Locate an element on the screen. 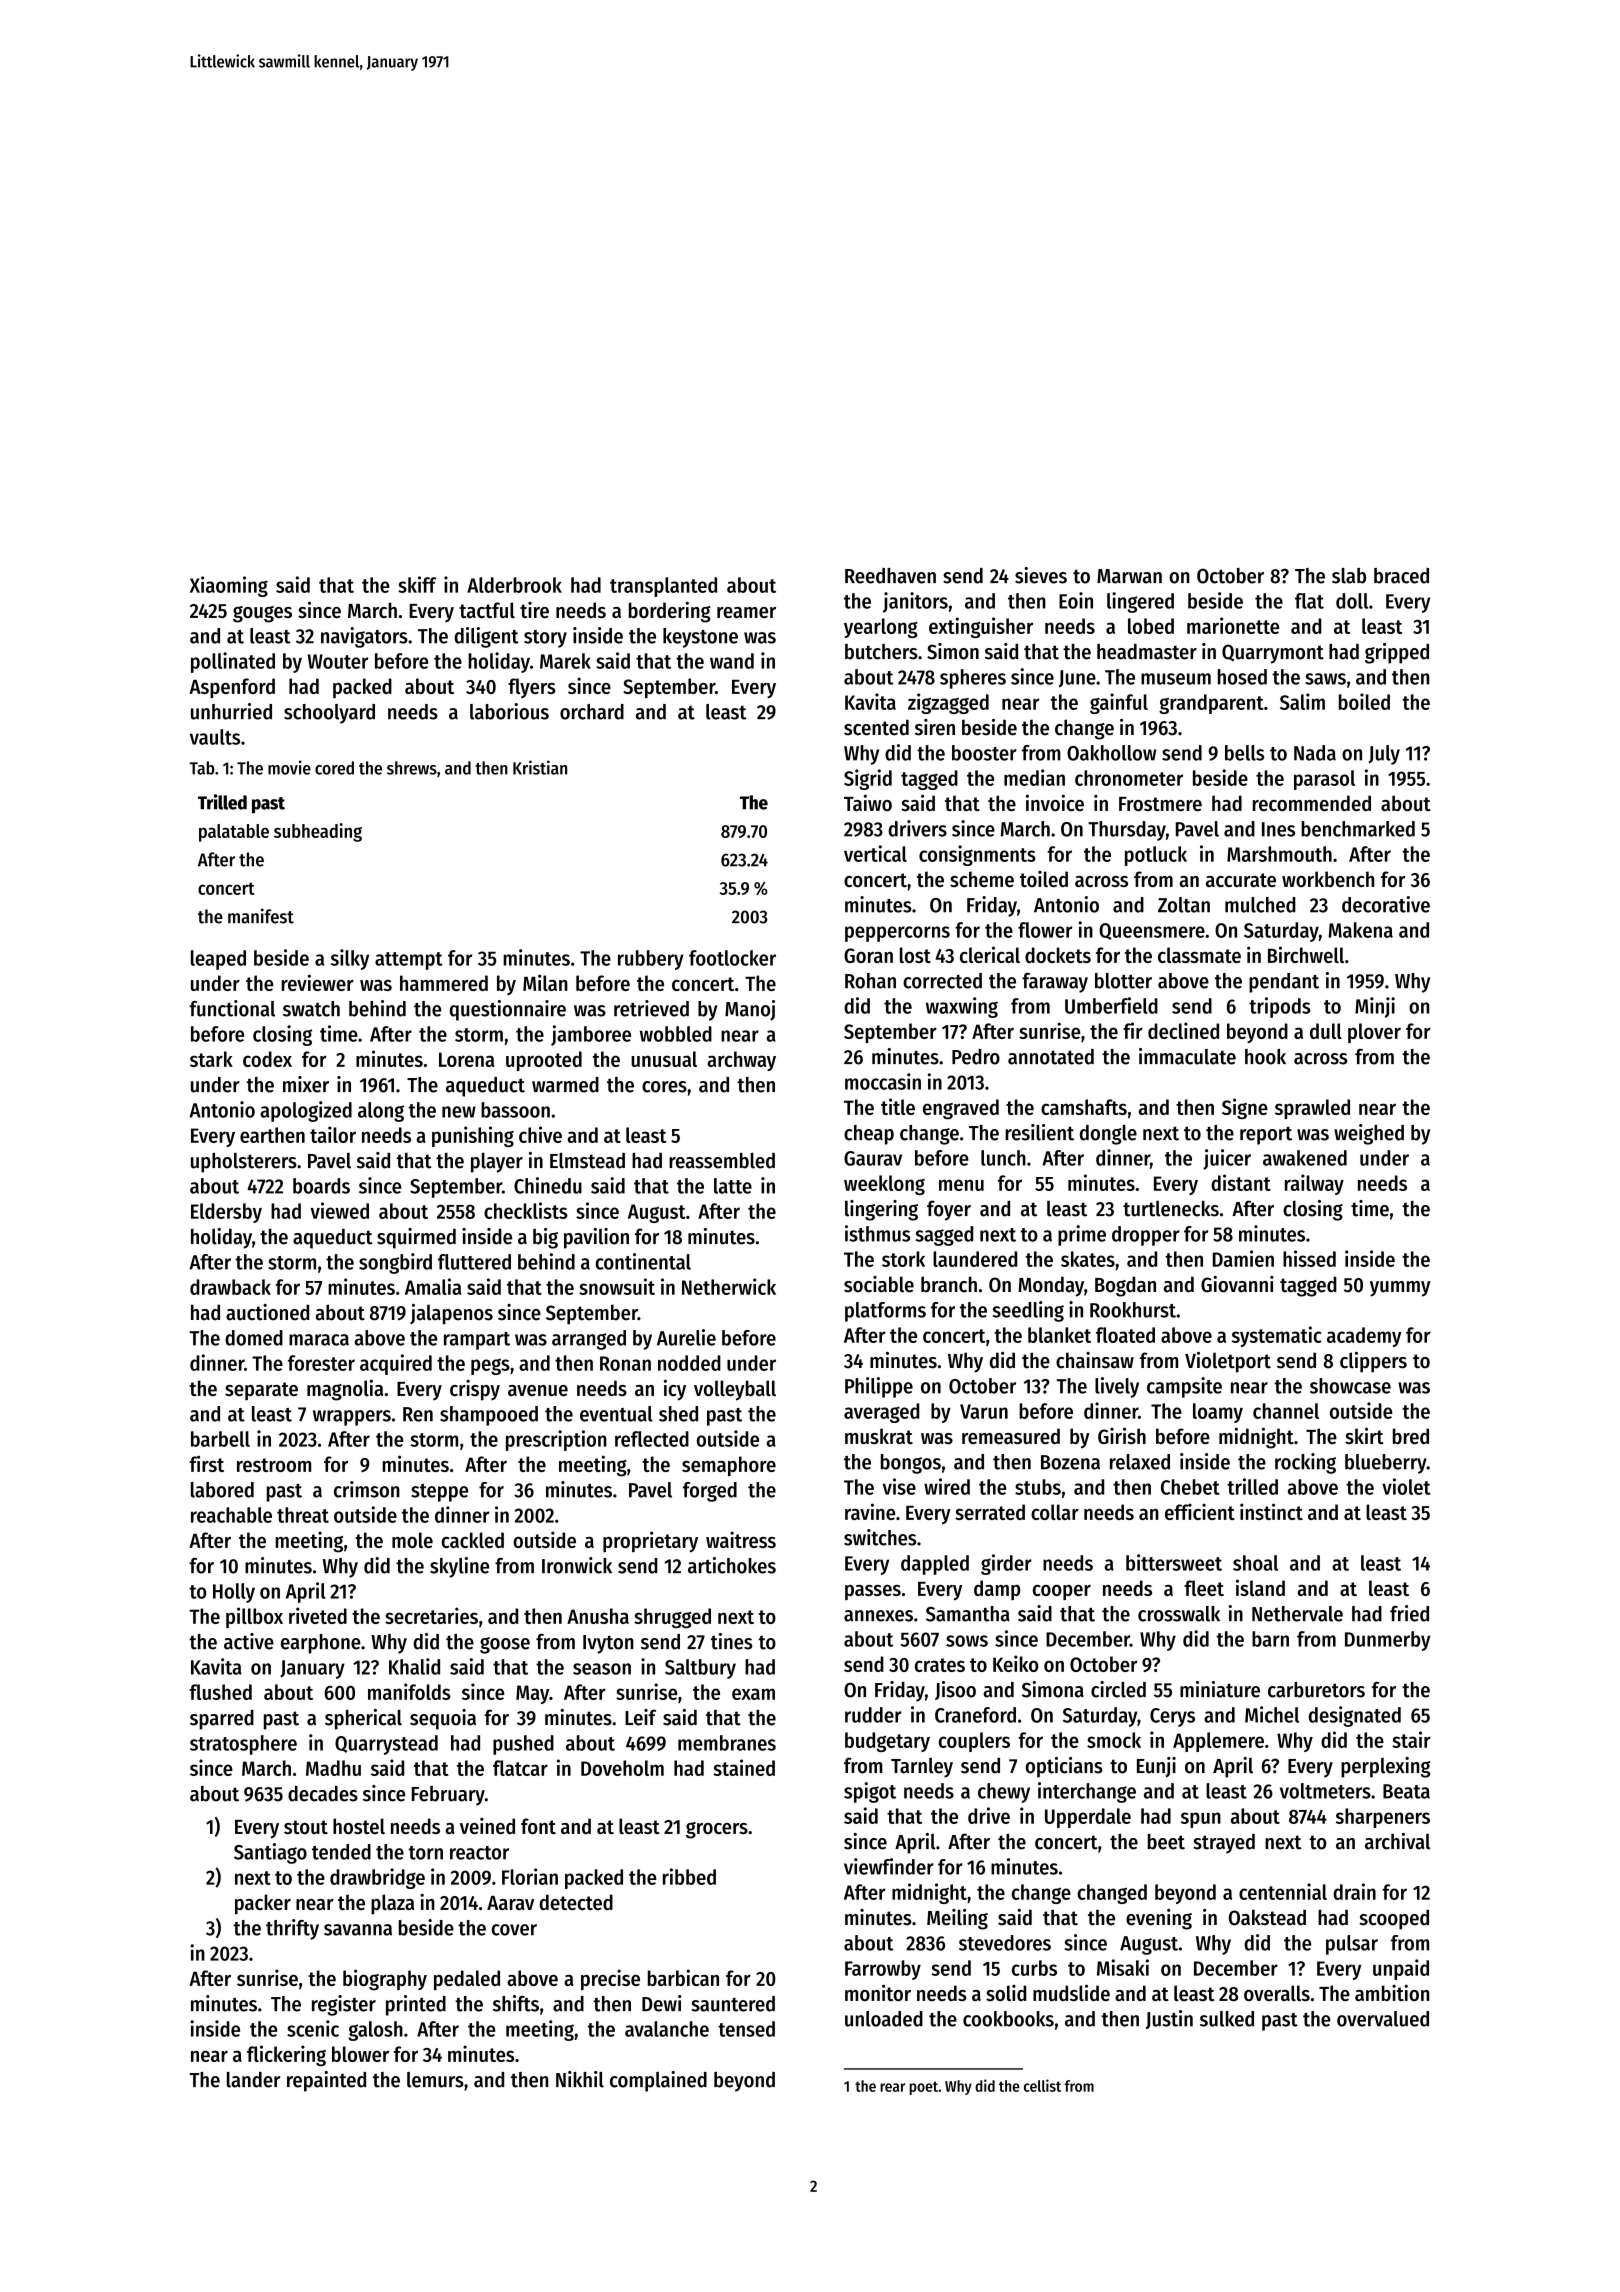  Reedhaven is located at coordinates (890, 576).
